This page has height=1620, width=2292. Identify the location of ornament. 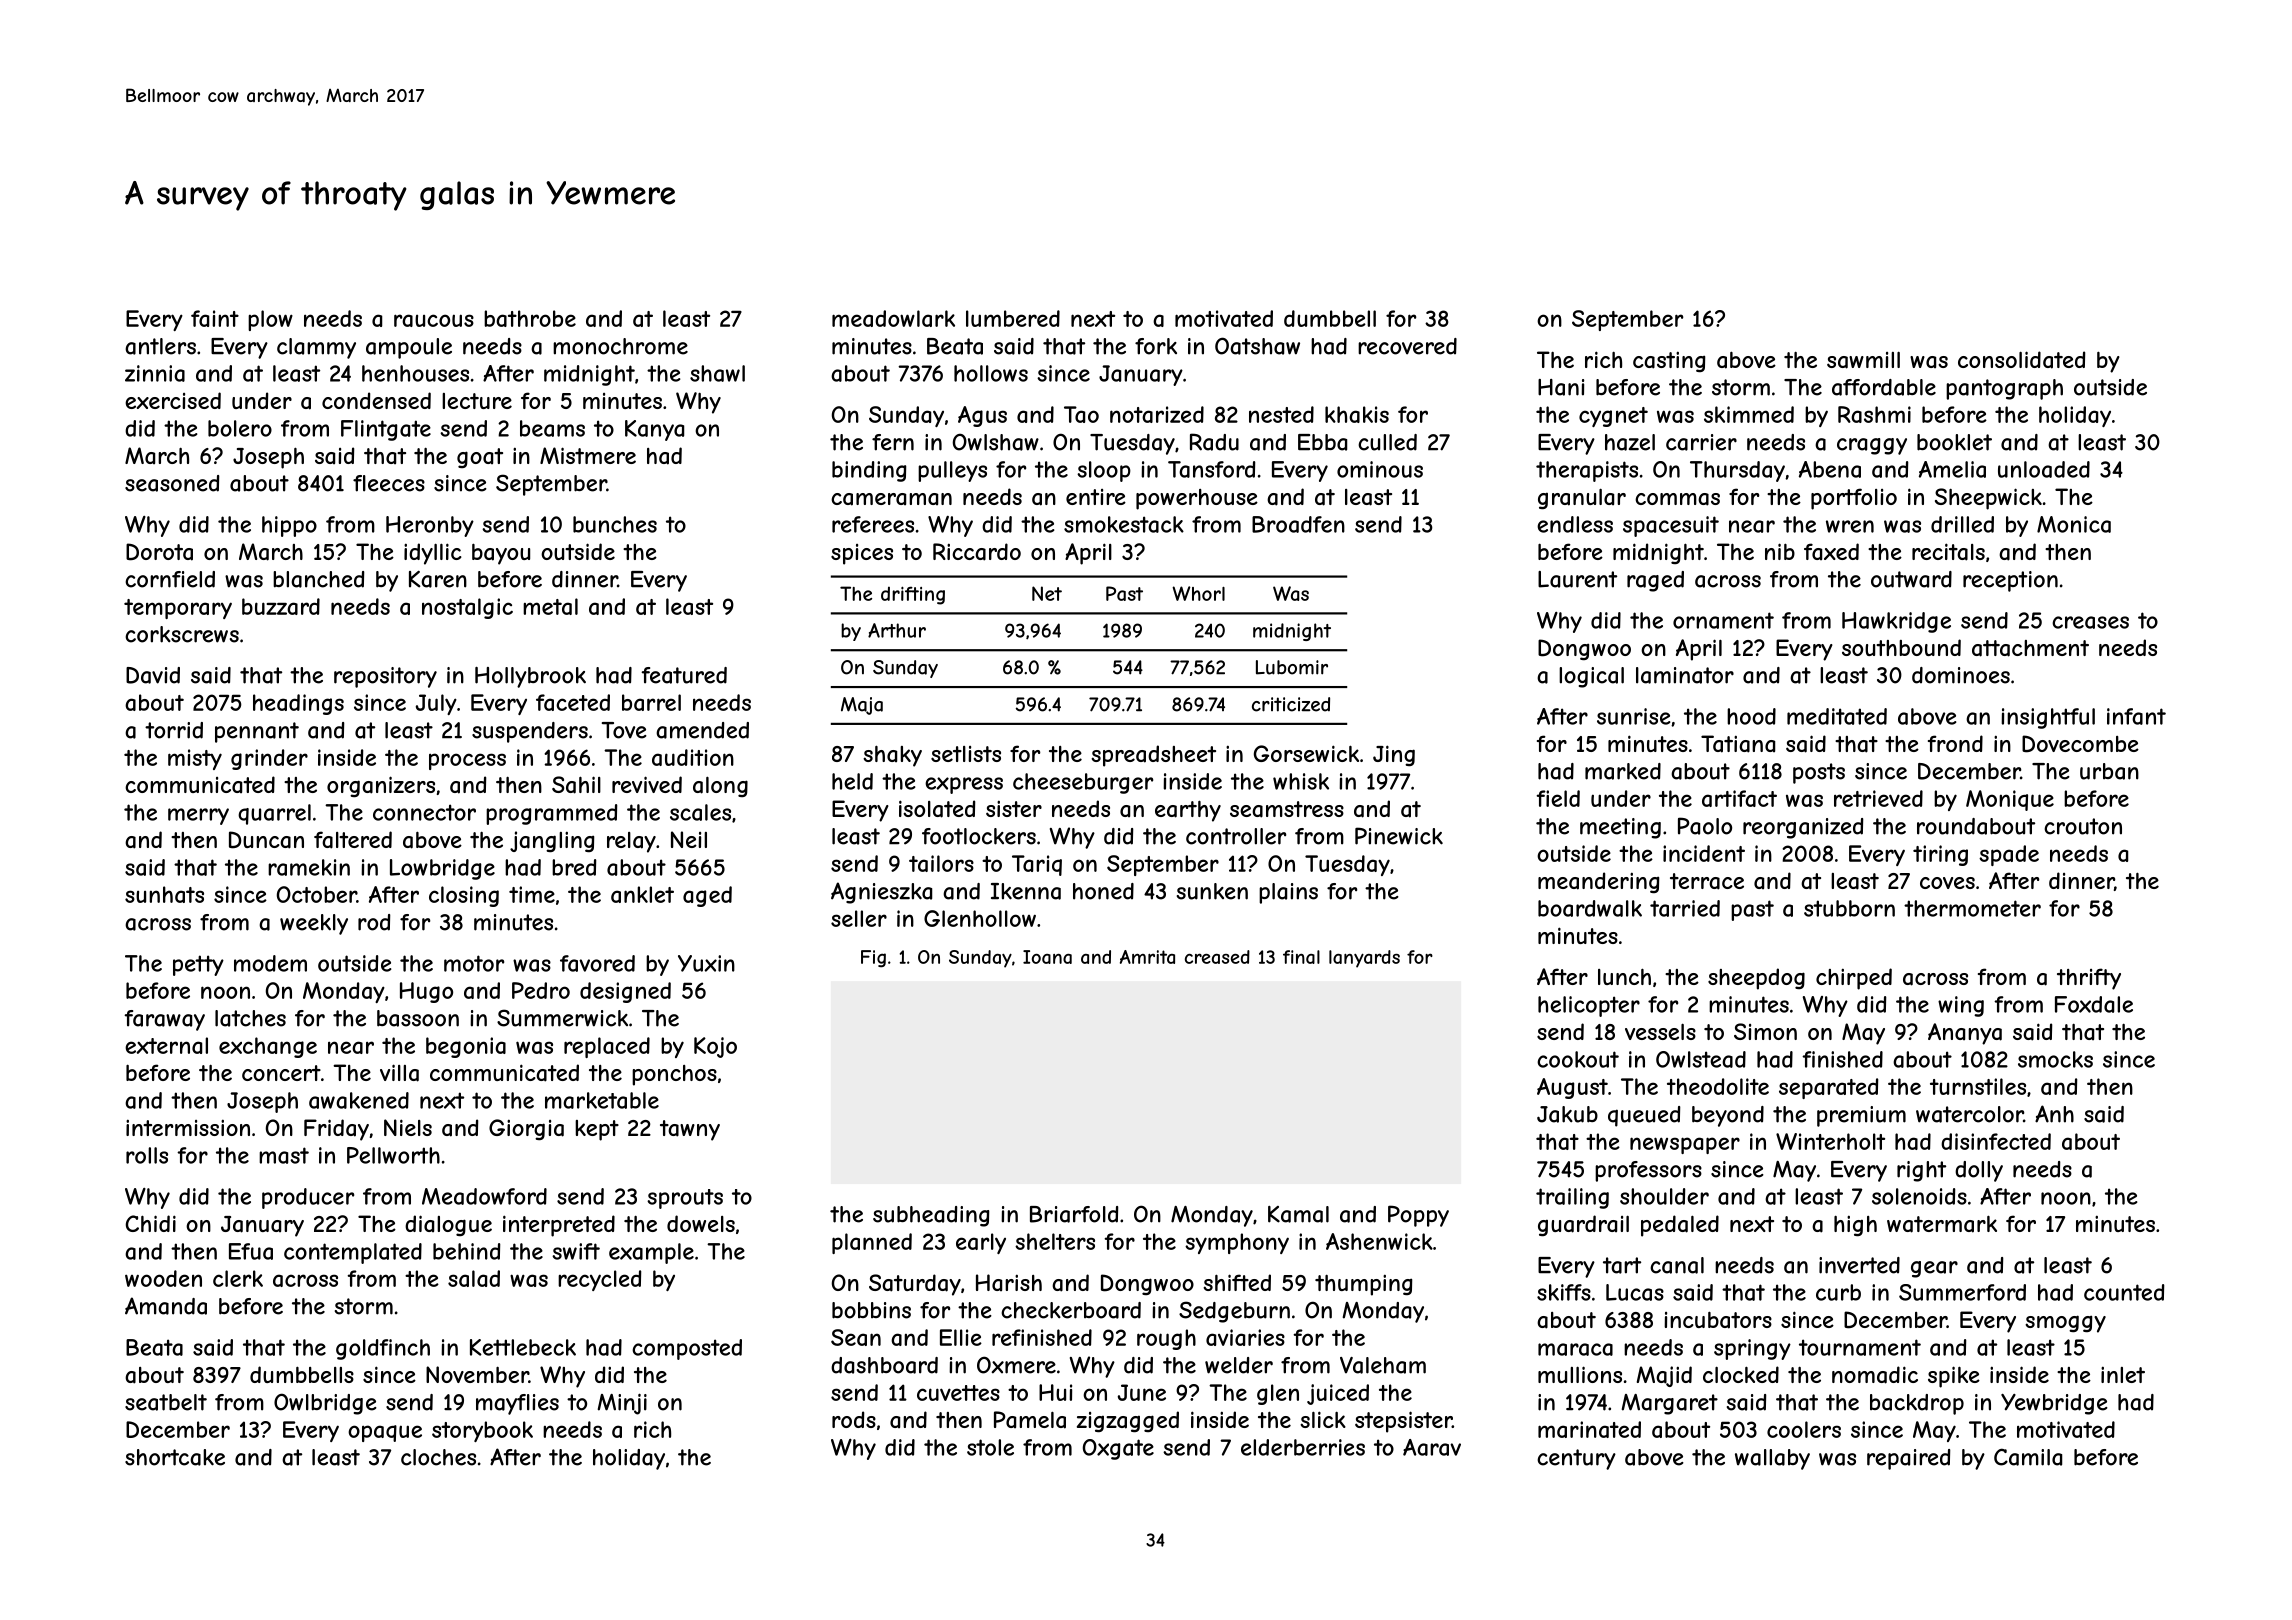
(1723, 620).
